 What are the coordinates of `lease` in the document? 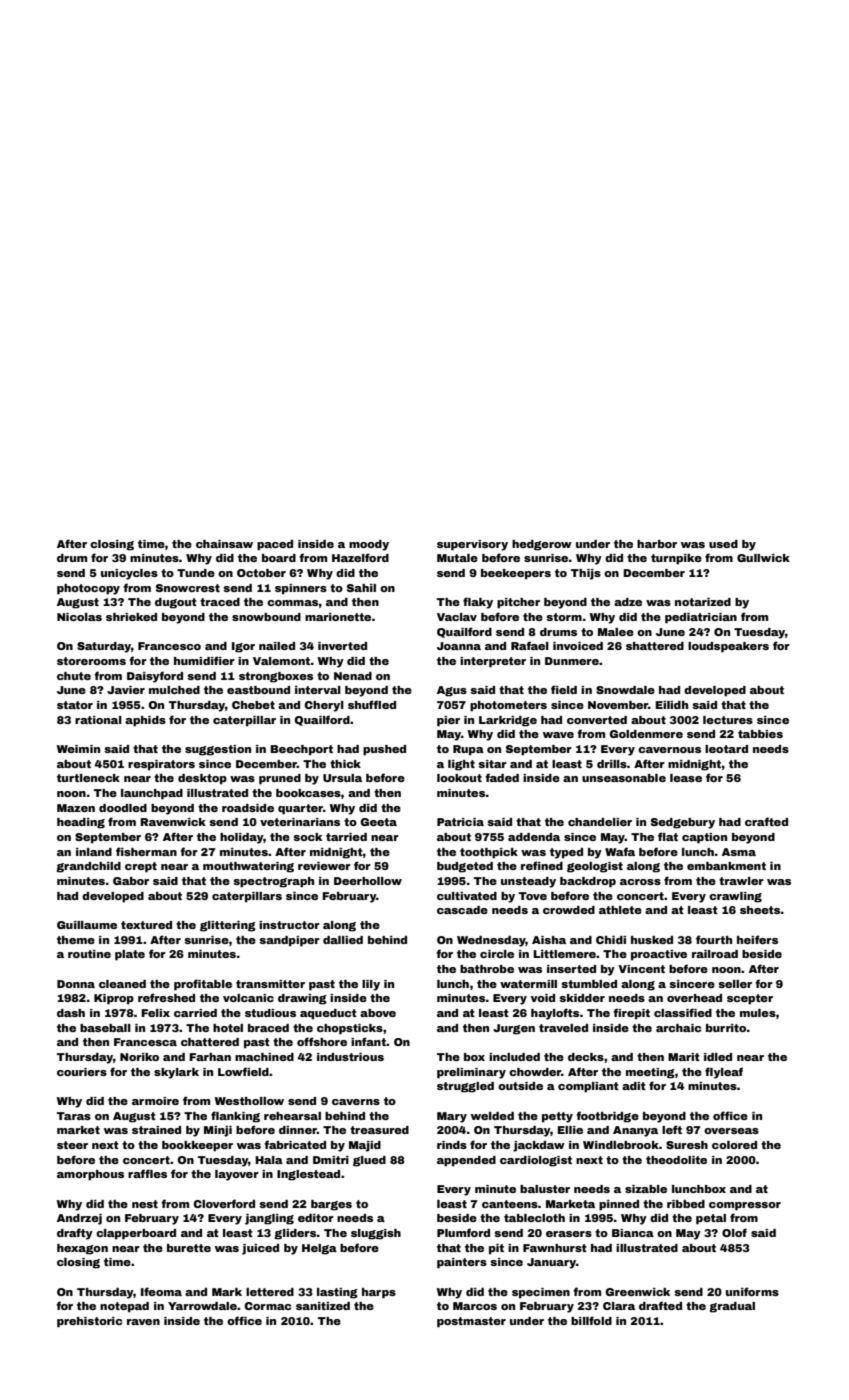 It's located at (686, 778).
